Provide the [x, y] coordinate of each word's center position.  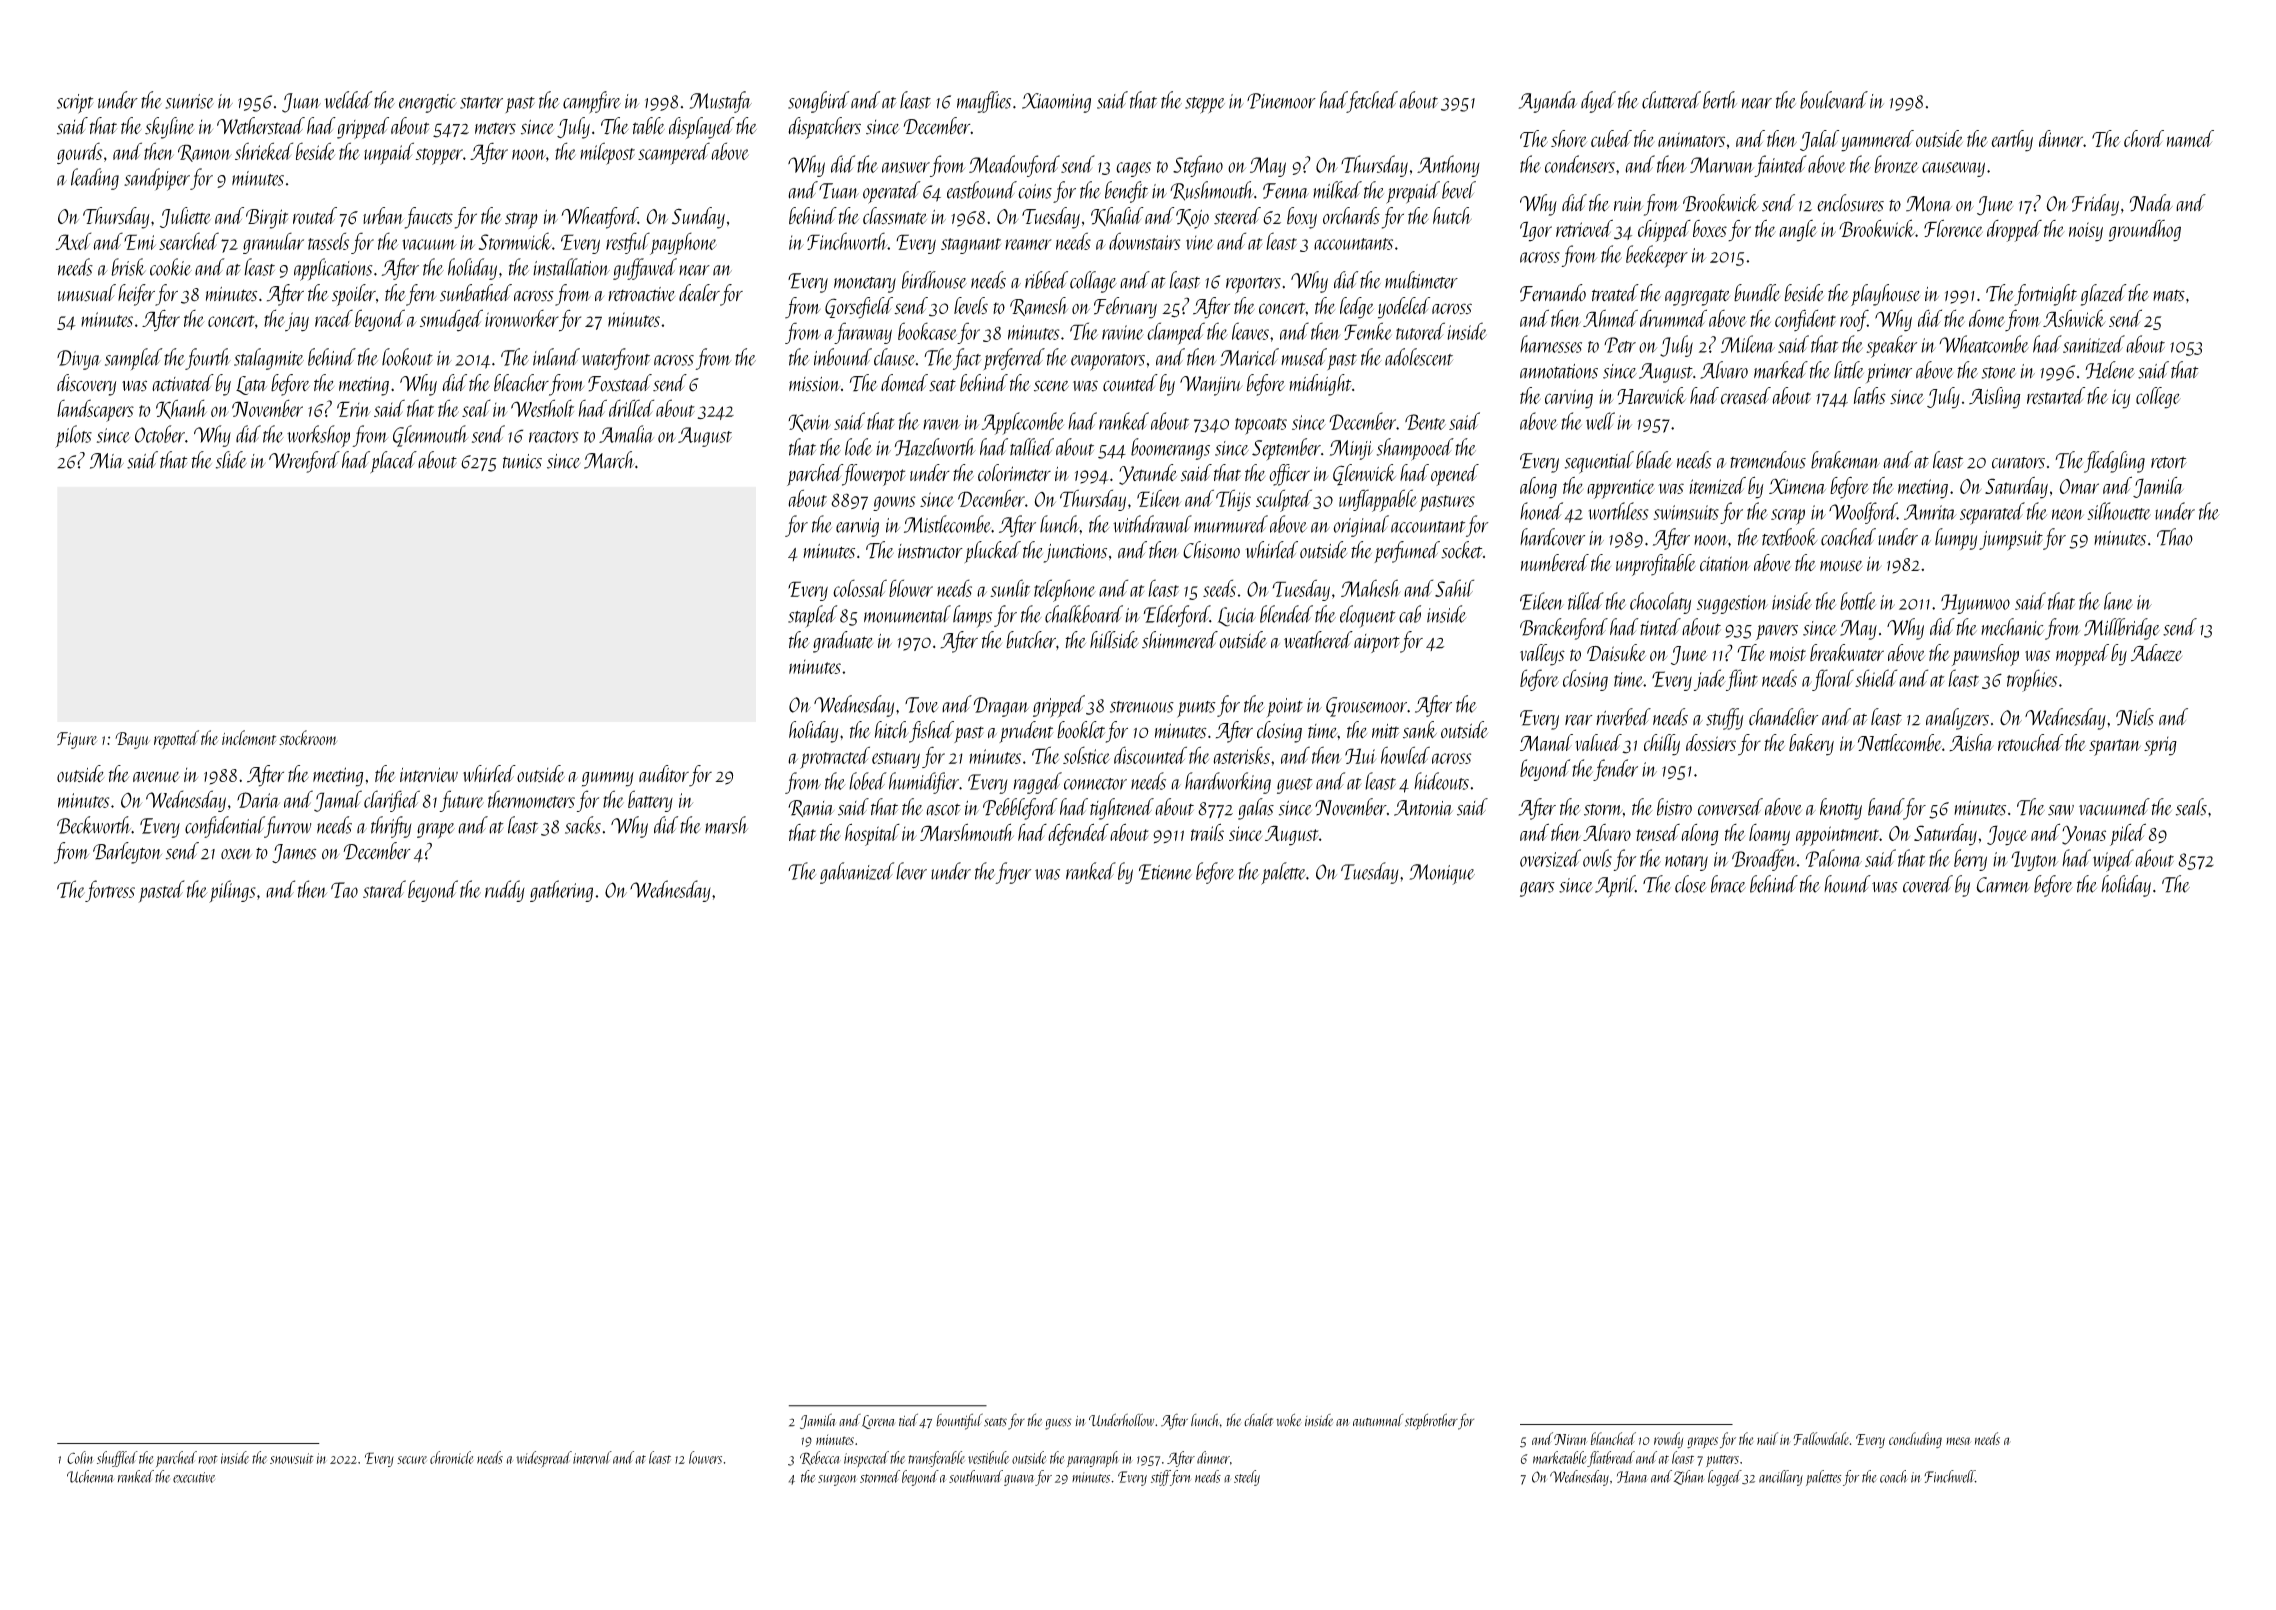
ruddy [505, 891]
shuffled [117, 1459]
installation [571, 267]
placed [393, 462]
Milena [1748, 344]
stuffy [1725, 719]
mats [2169, 296]
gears [1537, 889]
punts [1196, 709]
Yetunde [1148, 474]
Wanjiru [1211, 386]
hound [1847, 884]
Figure [77, 740]
